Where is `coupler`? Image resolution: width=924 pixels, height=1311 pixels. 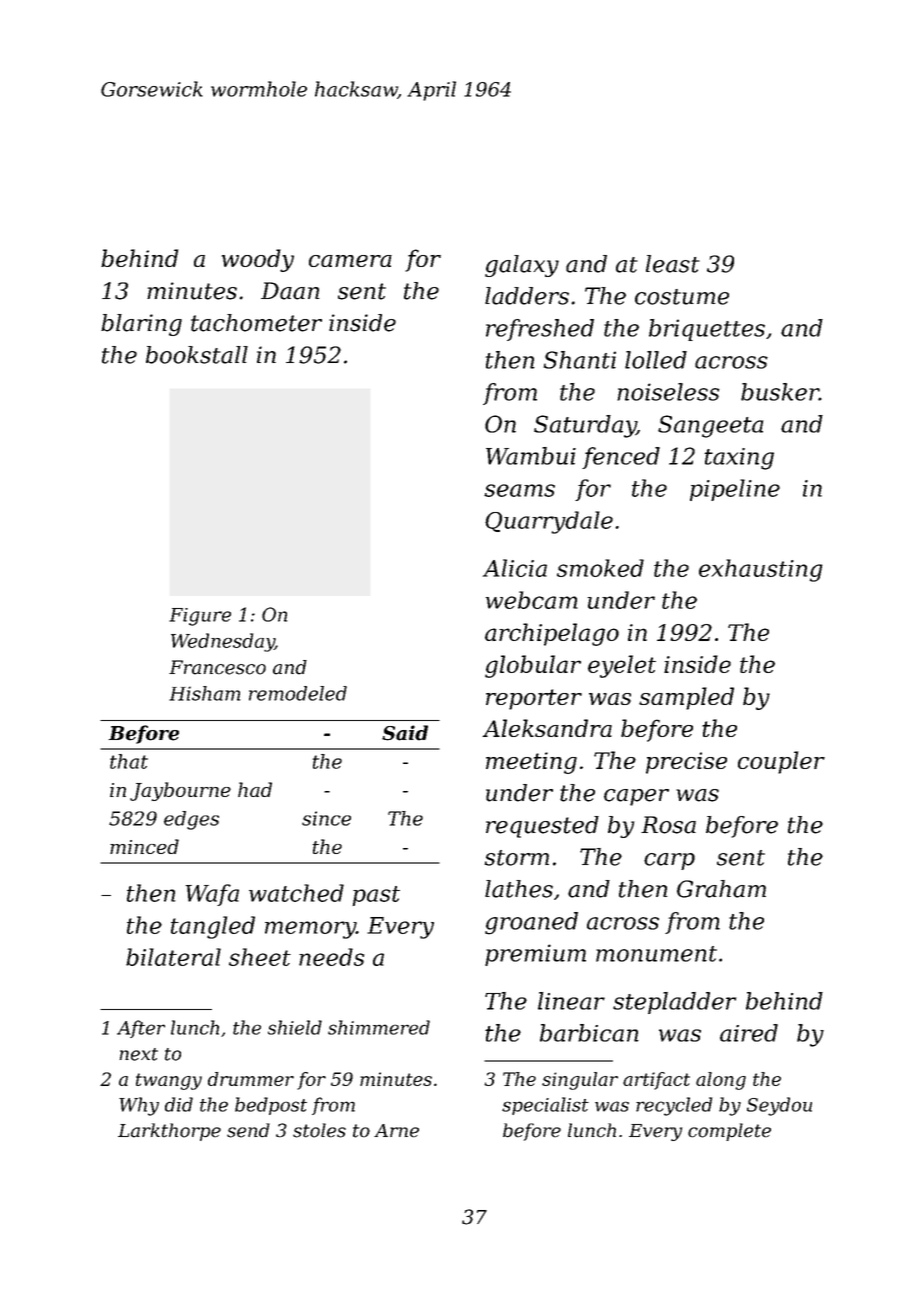
coupler is located at coordinates (781, 762).
